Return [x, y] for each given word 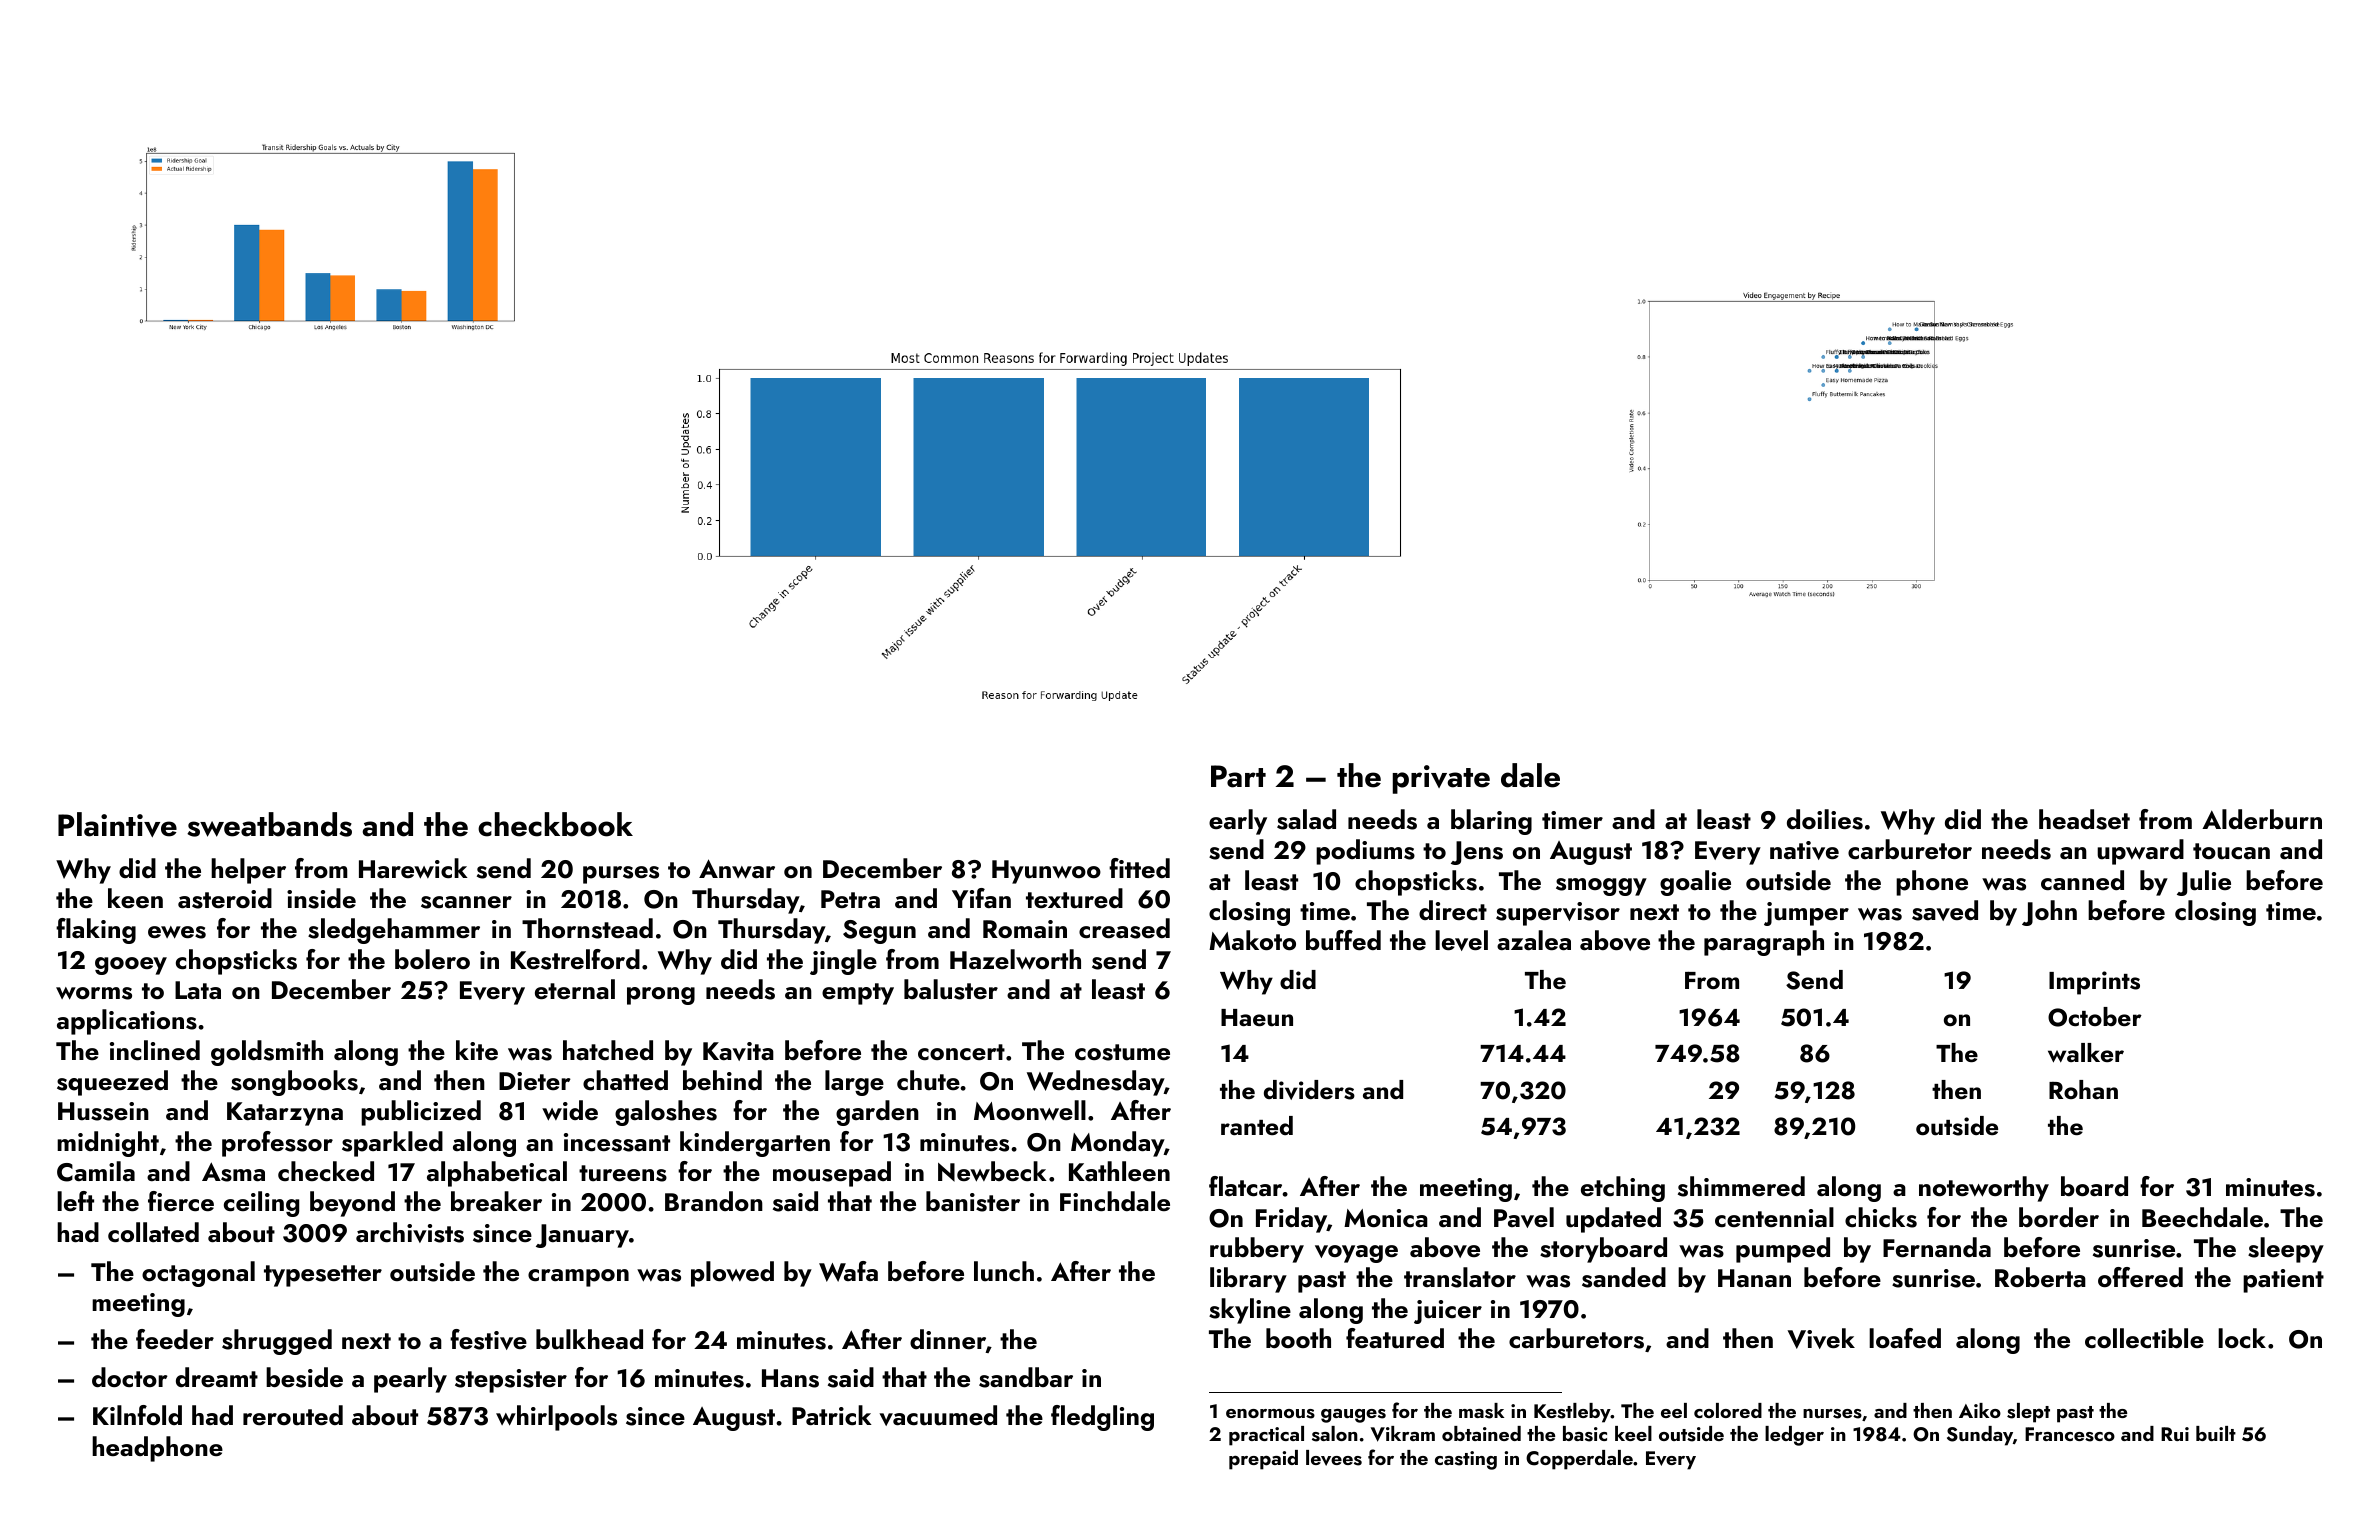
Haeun [1257, 1018]
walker [2086, 1053]
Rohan [2083, 1089]
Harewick [413, 868]
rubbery [1257, 1250]
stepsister [511, 1381]
